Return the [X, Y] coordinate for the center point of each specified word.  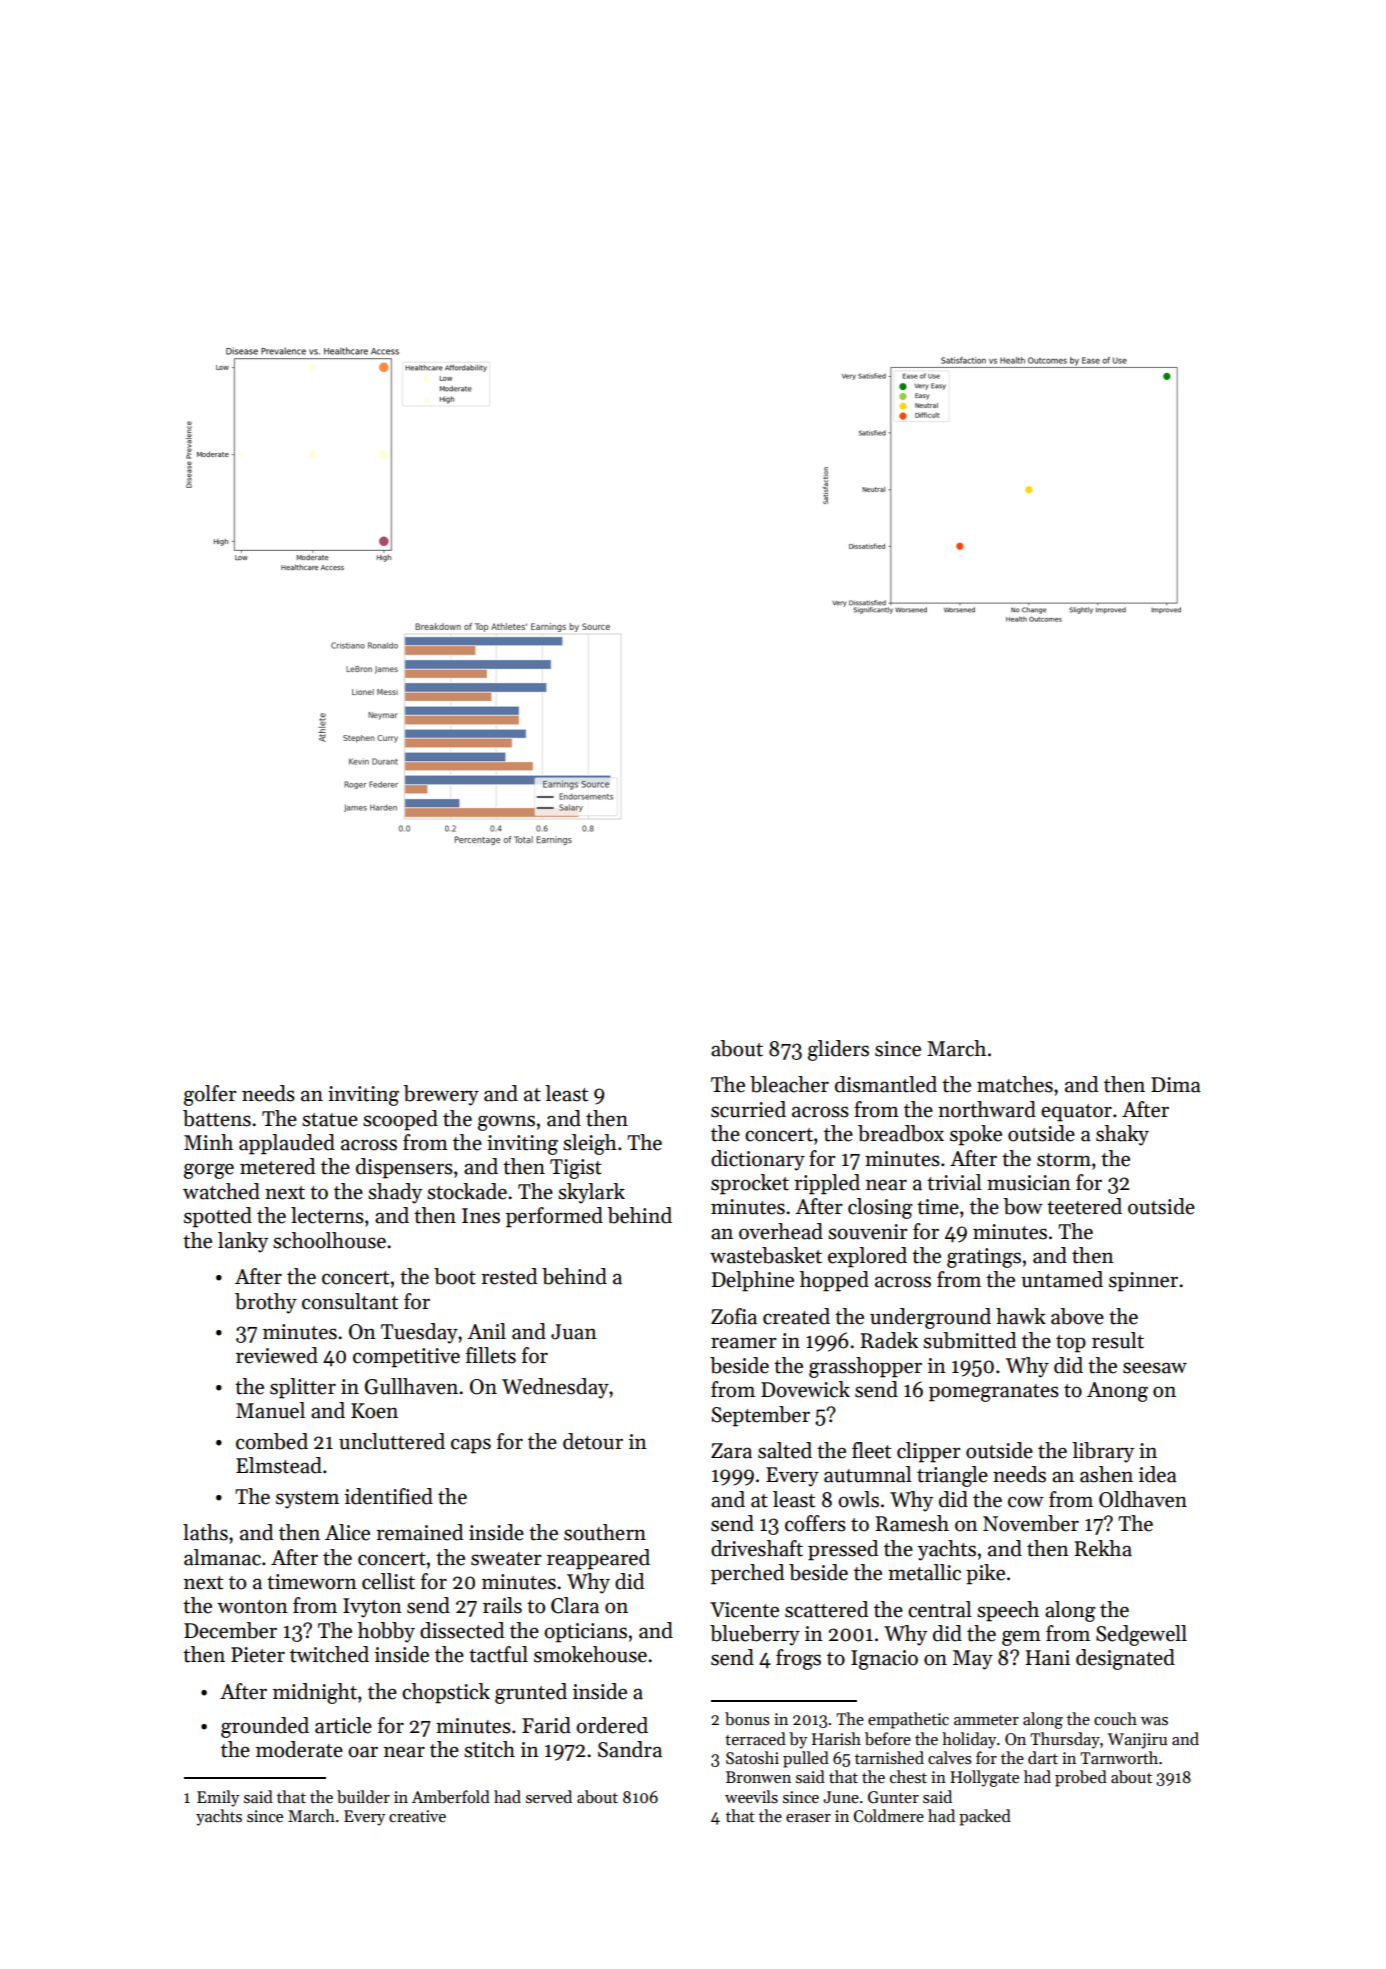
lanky [243, 1242]
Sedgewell [1141, 1635]
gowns [506, 1123]
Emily [218, 1798]
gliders [838, 1050]
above [1077, 1316]
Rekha [1103, 1548]
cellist [388, 1581]
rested [509, 1276]
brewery [441, 1095]
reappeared [598, 1559]
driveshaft [757, 1548]
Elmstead [279, 1465]
